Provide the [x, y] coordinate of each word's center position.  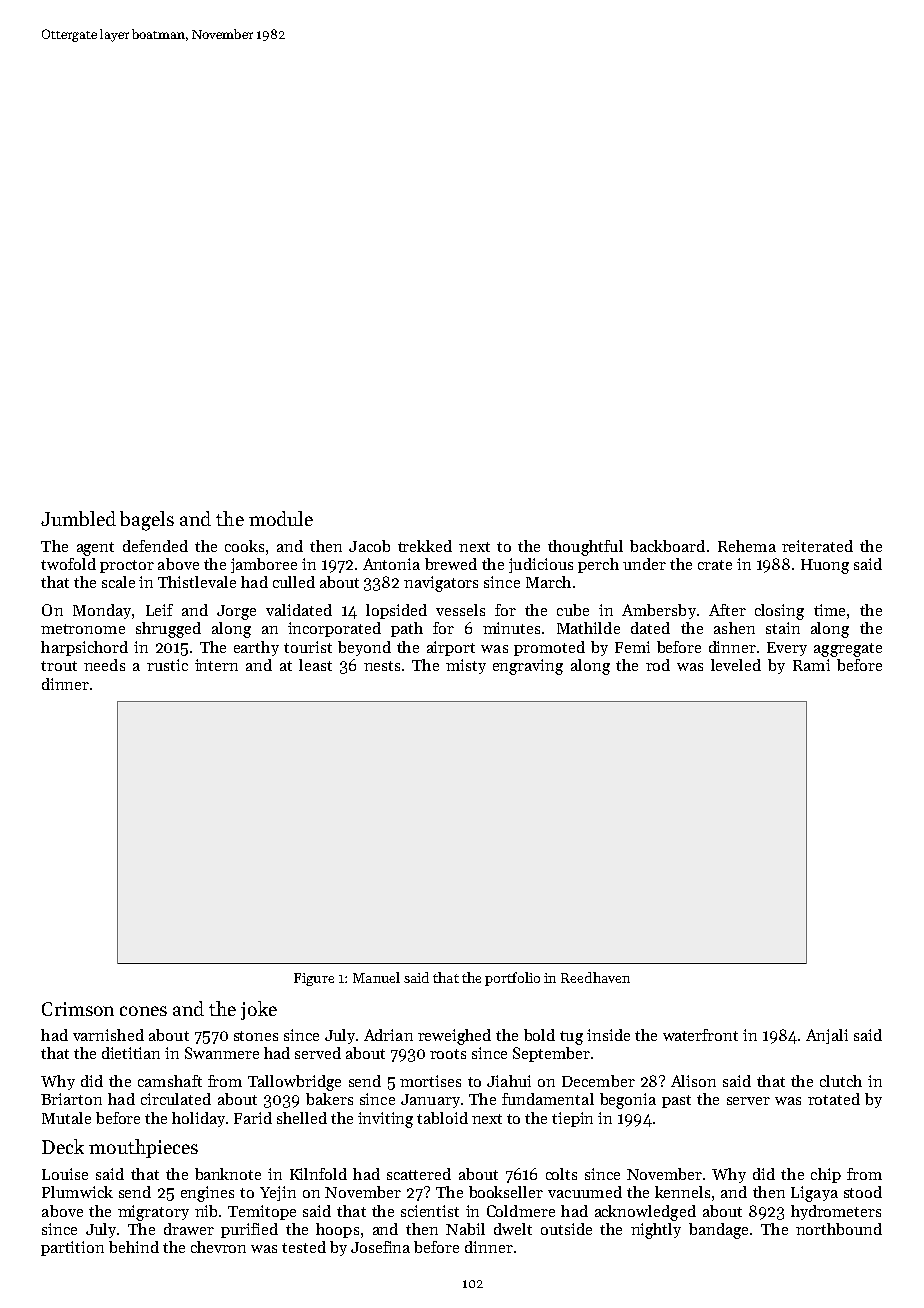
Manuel [376, 977]
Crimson [78, 1009]
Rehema [747, 546]
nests [382, 666]
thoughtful [585, 548]
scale [118, 582]
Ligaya [814, 1194]
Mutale [66, 1118]
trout [59, 666]
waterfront [700, 1035]
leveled [736, 665]
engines [207, 1194]
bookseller [506, 1192]
